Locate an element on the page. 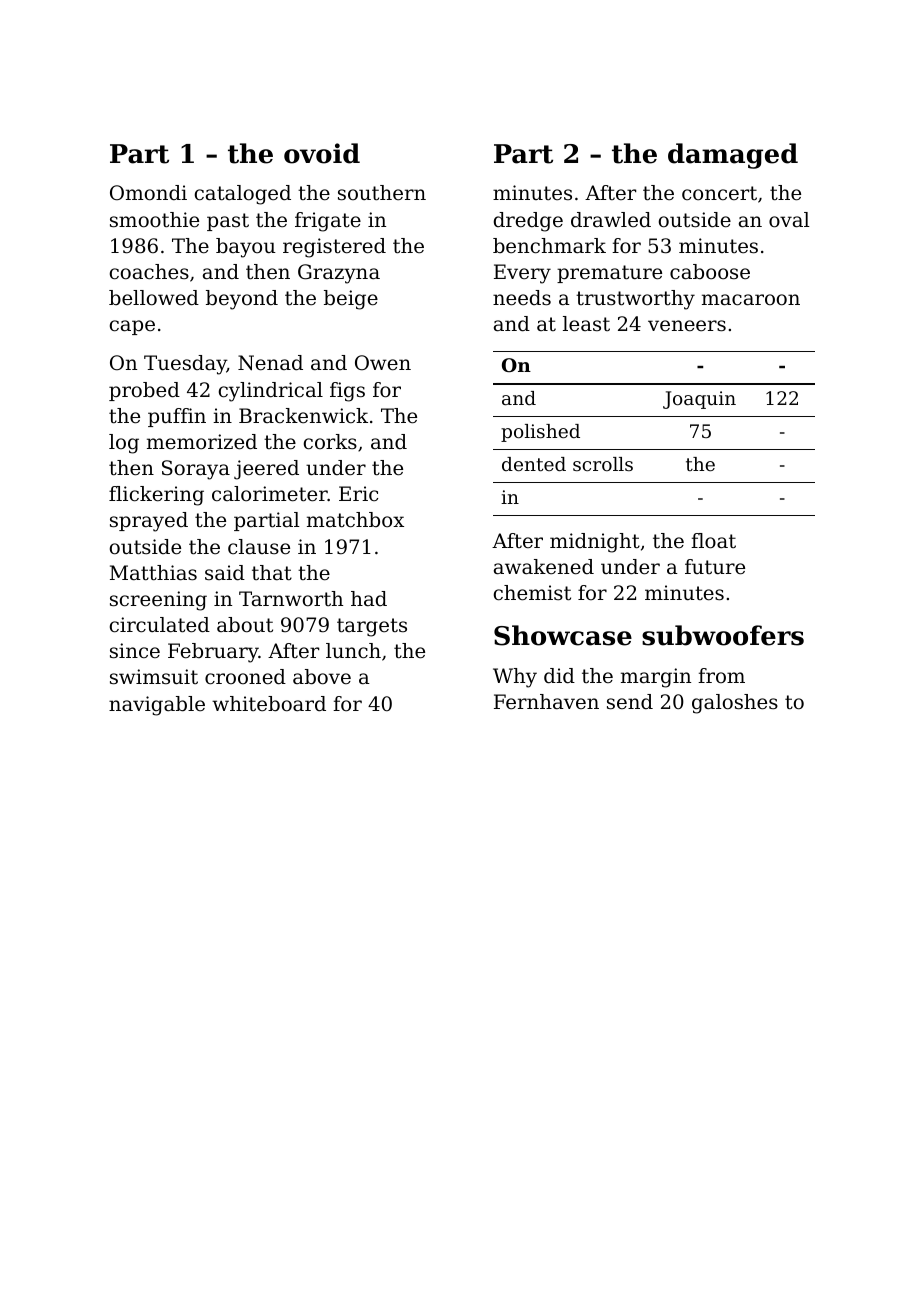  whiteboard is located at coordinates (269, 704).
